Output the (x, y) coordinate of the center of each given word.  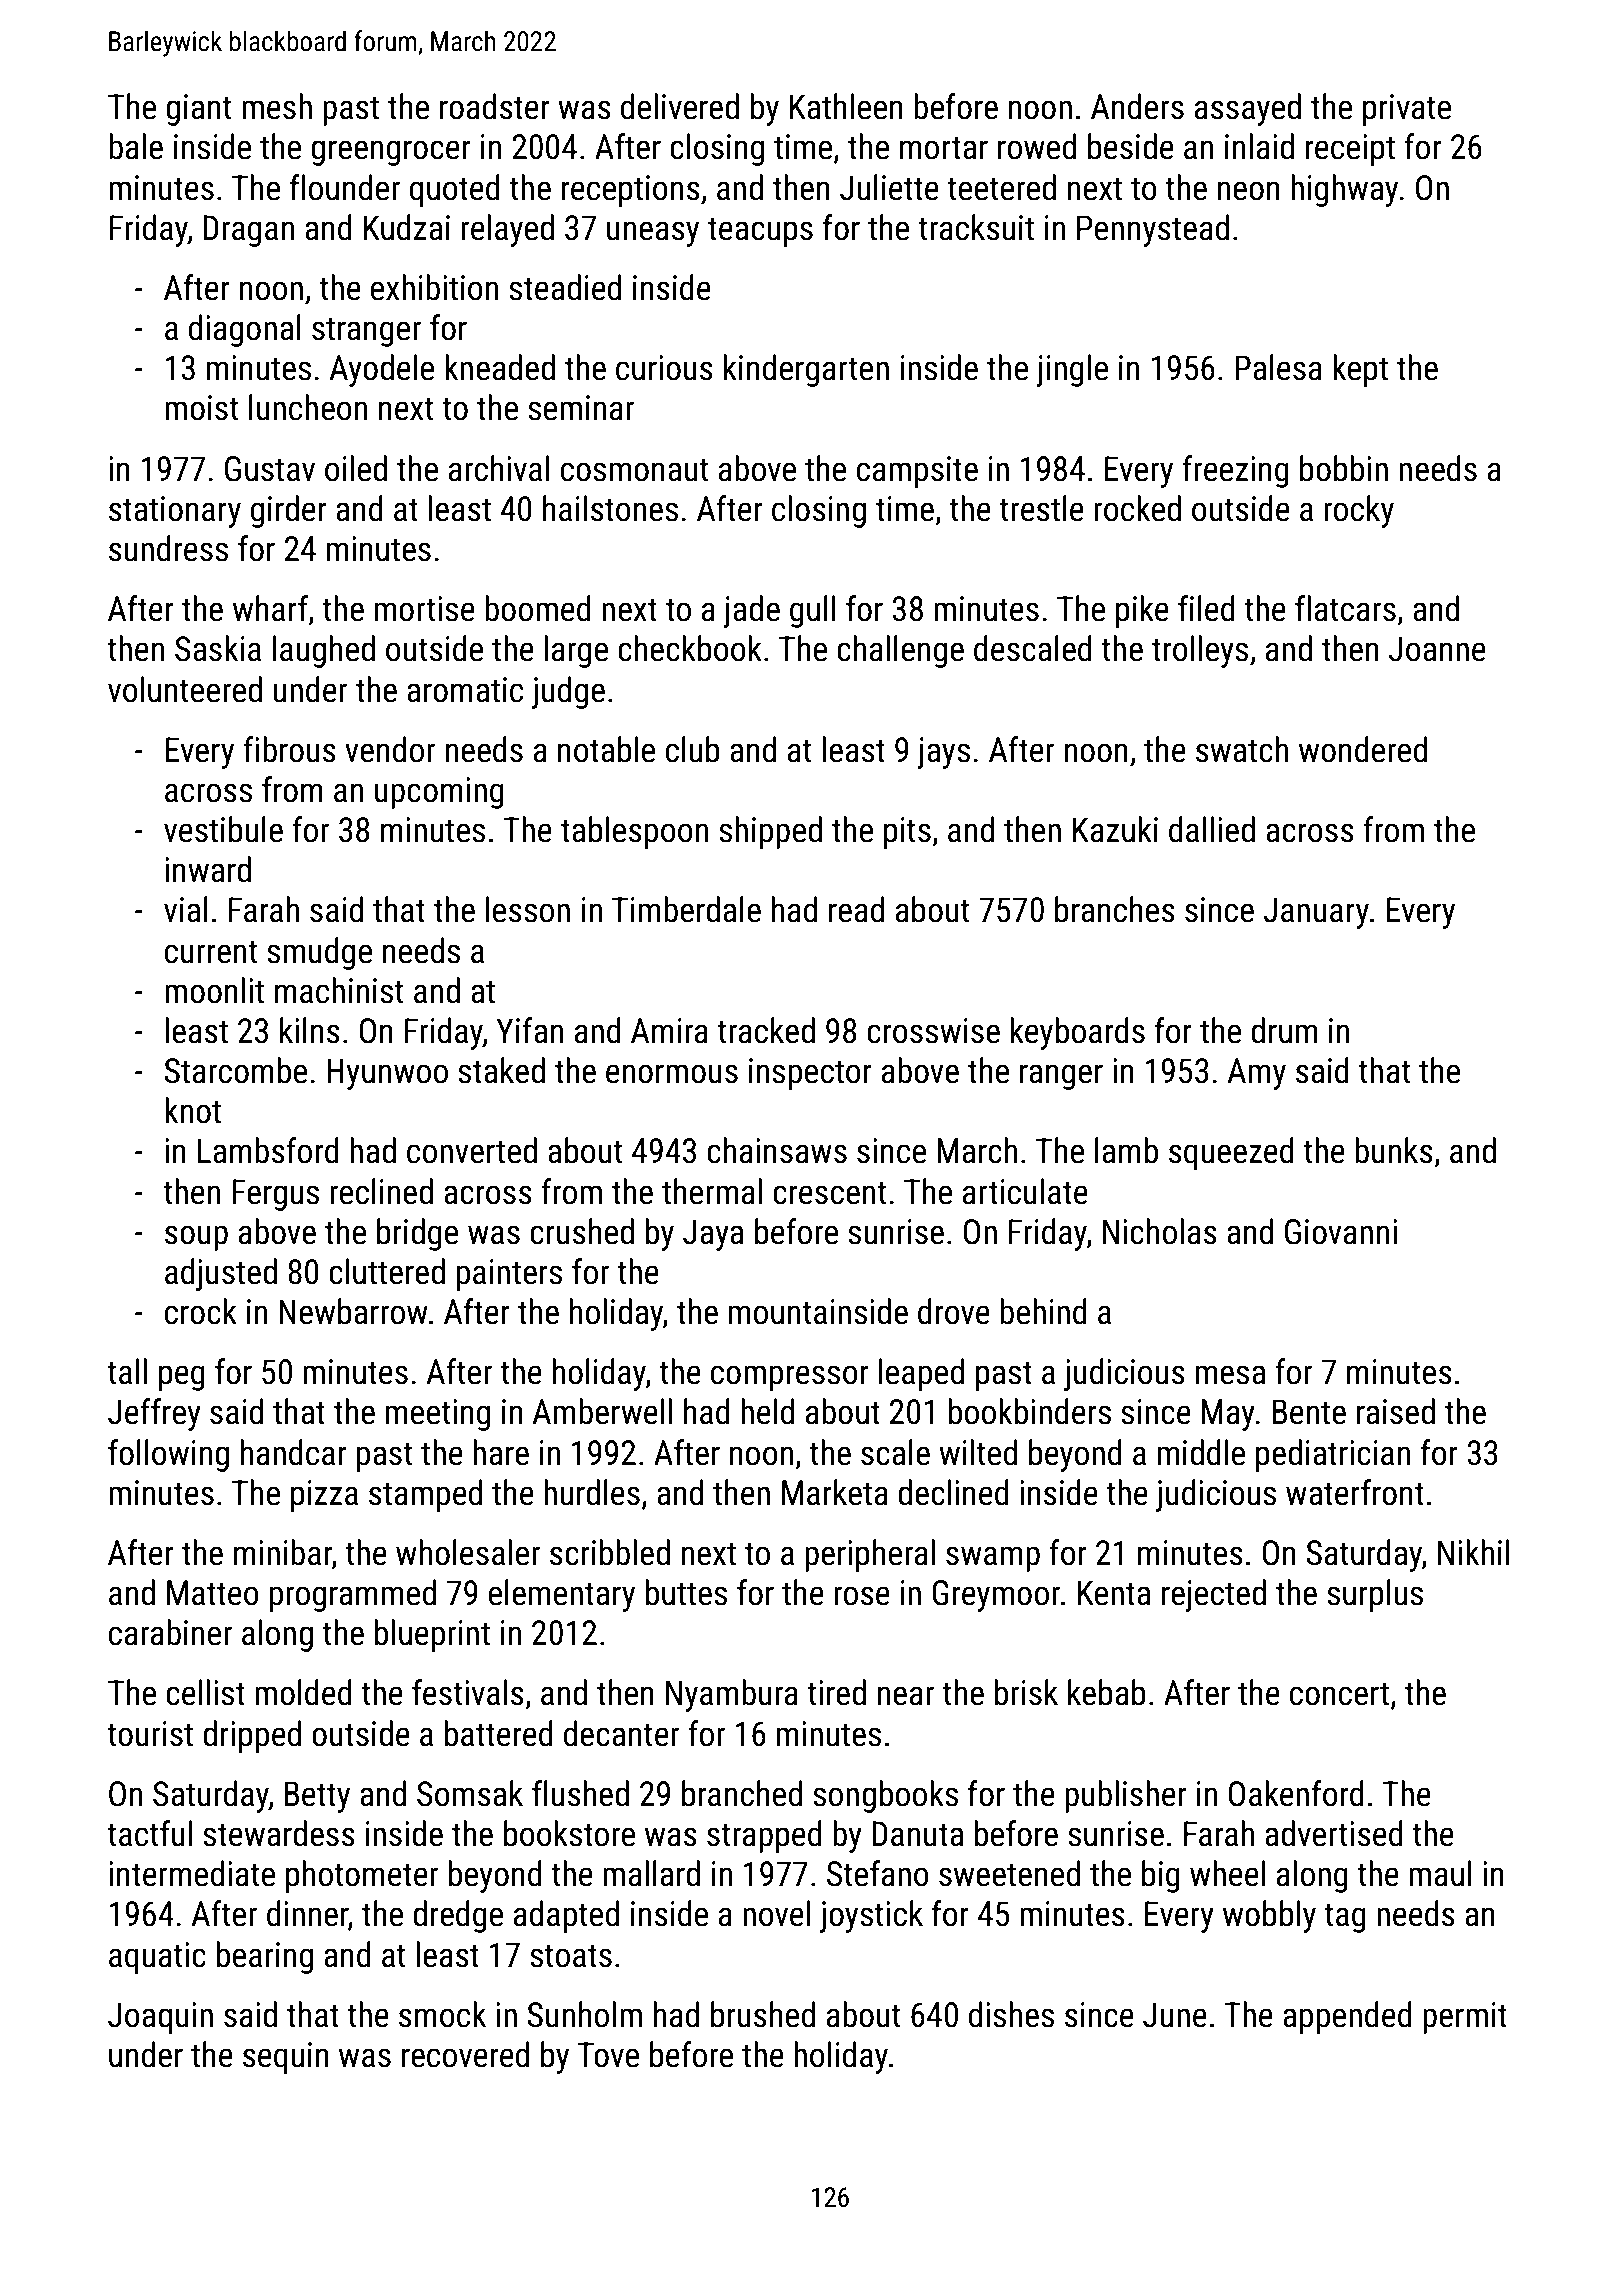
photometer (362, 1876)
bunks (1394, 1150)
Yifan (530, 1030)
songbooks (885, 1796)
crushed (582, 1231)
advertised (1334, 1833)
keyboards (1078, 1033)
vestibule (223, 829)
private (1407, 110)
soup (196, 1238)
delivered (680, 106)
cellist (205, 1692)
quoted (455, 190)
